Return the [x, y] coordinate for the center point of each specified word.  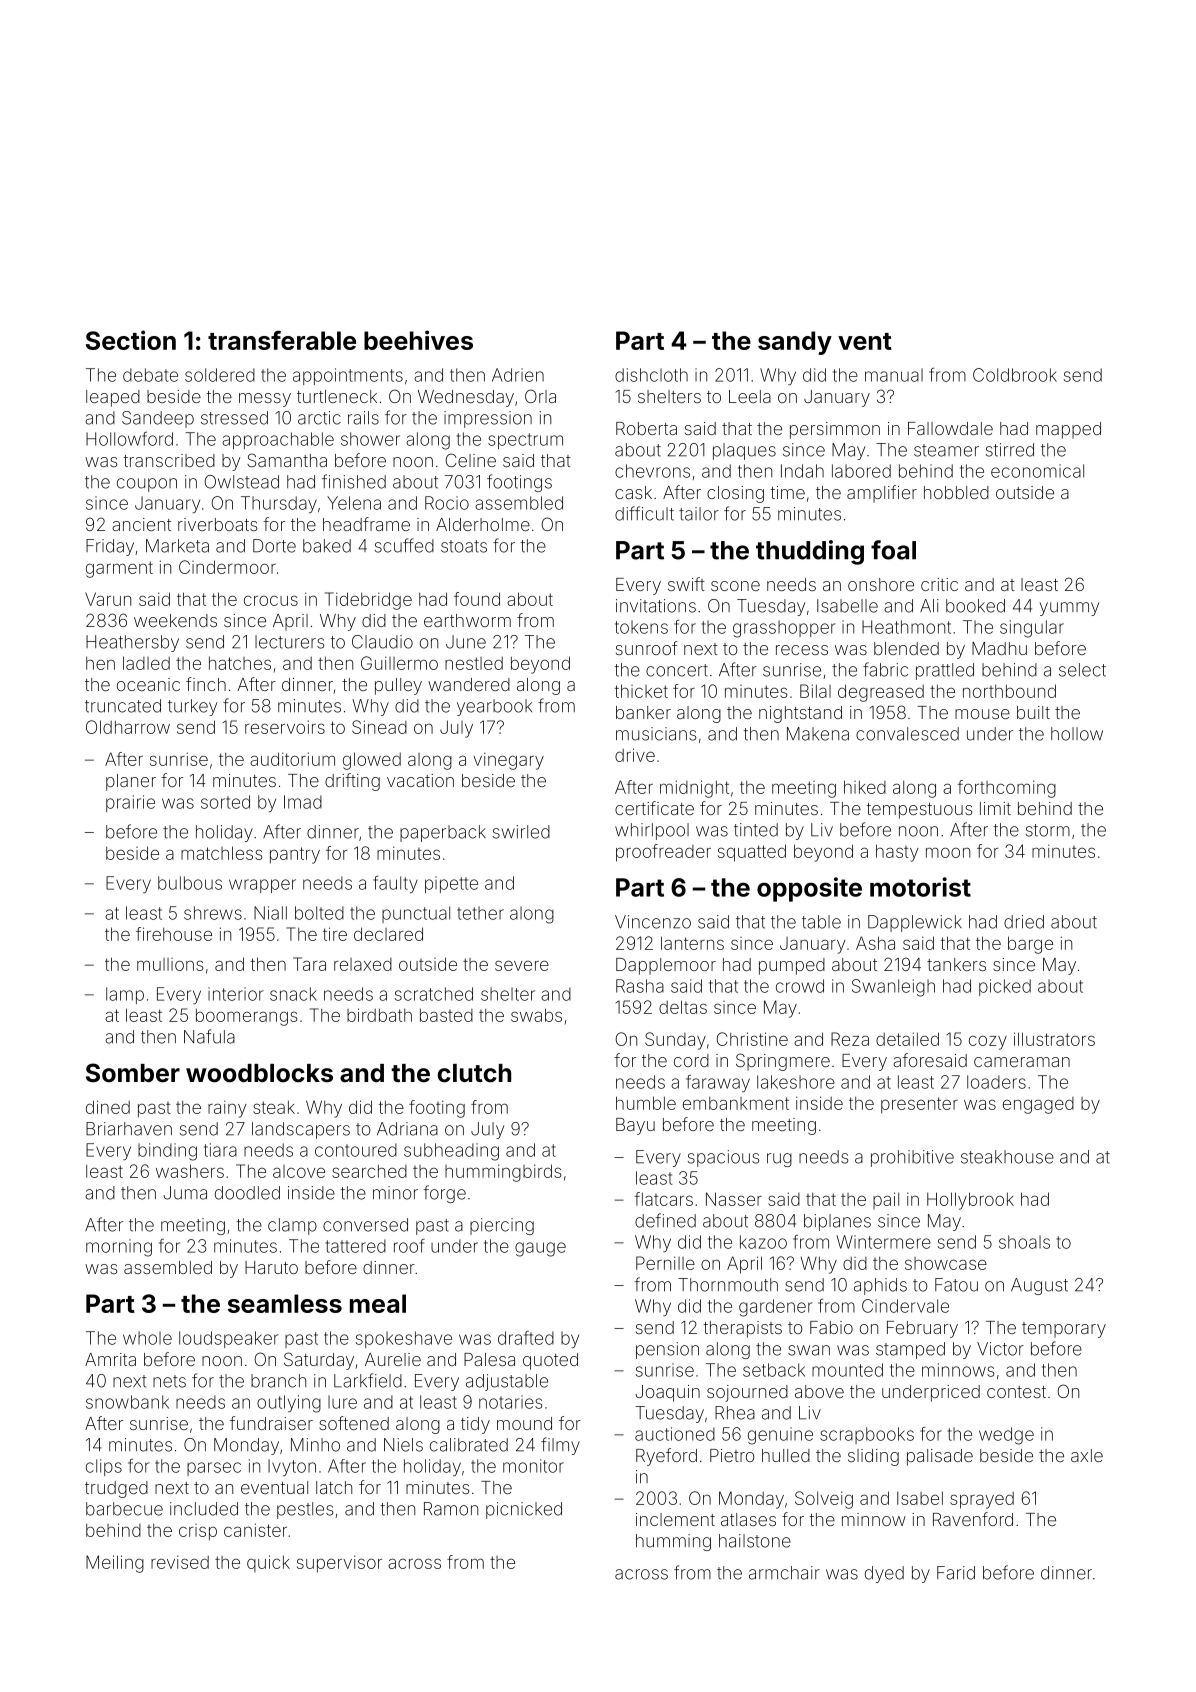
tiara [220, 1150]
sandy [795, 343]
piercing [502, 1226]
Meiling [115, 1564]
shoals [1024, 1242]
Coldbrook [1015, 375]
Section [131, 340]
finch [206, 684]
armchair [784, 1573]
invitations [656, 606]
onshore [881, 584]
